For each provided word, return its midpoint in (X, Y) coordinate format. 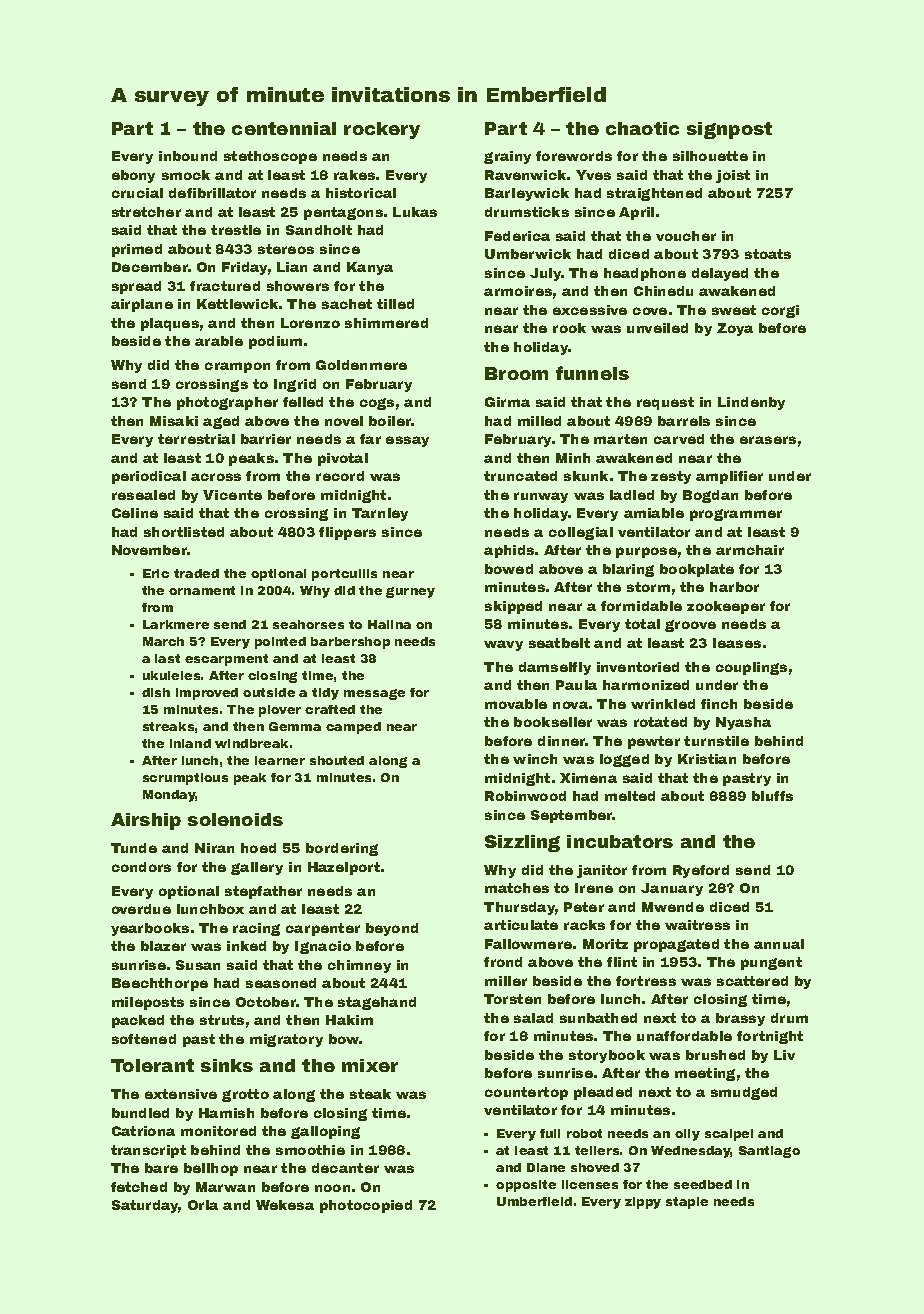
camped (353, 728)
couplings (751, 668)
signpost (729, 130)
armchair (750, 550)
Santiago (769, 1152)
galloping (325, 1132)
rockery (382, 130)
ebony (133, 176)
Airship (146, 821)
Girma (507, 402)
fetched (139, 1187)
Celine (135, 513)
